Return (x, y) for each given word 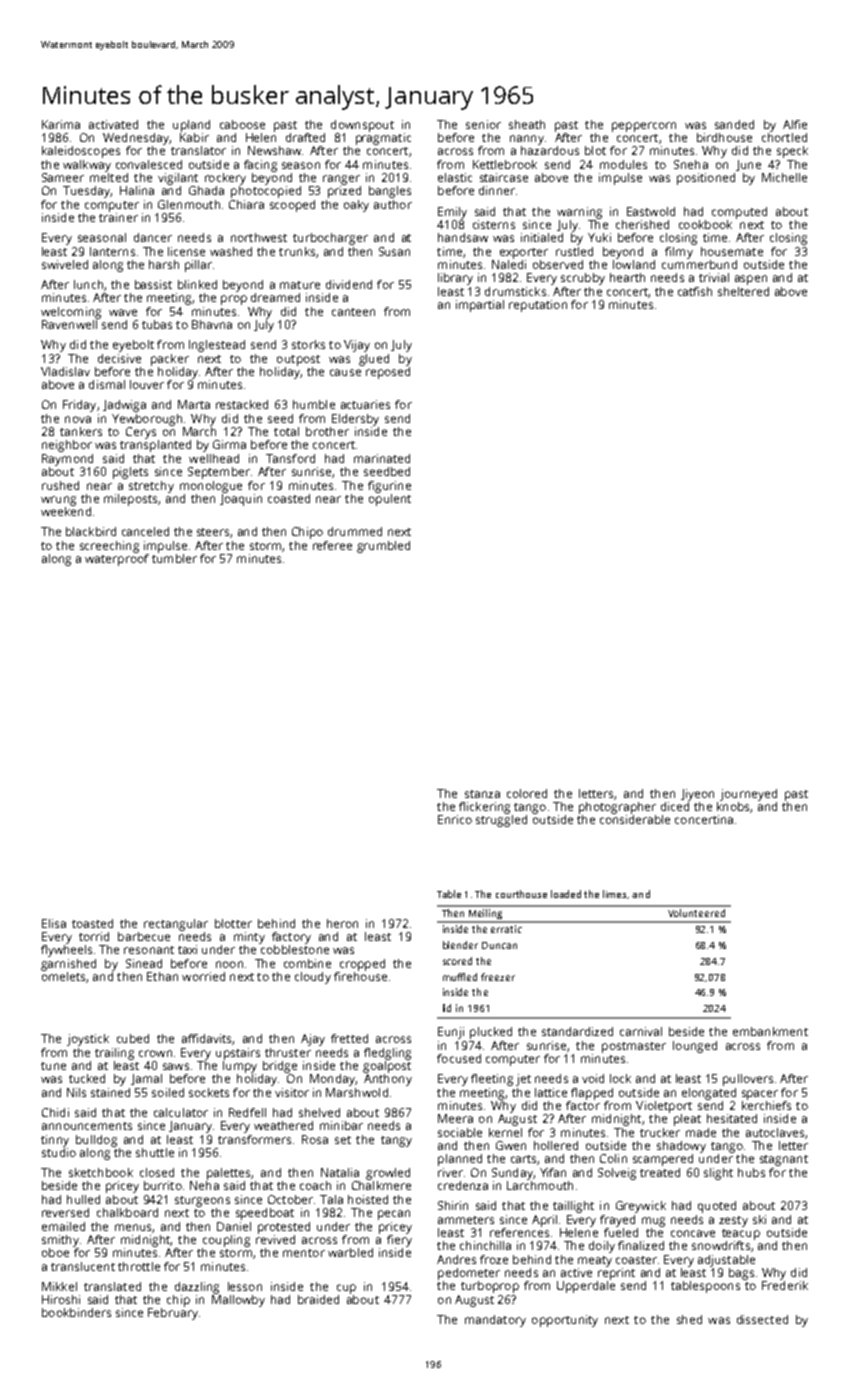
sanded (734, 124)
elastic (455, 177)
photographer (617, 808)
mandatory (495, 1321)
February (173, 1314)
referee (332, 545)
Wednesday (136, 139)
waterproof (117, 560)
